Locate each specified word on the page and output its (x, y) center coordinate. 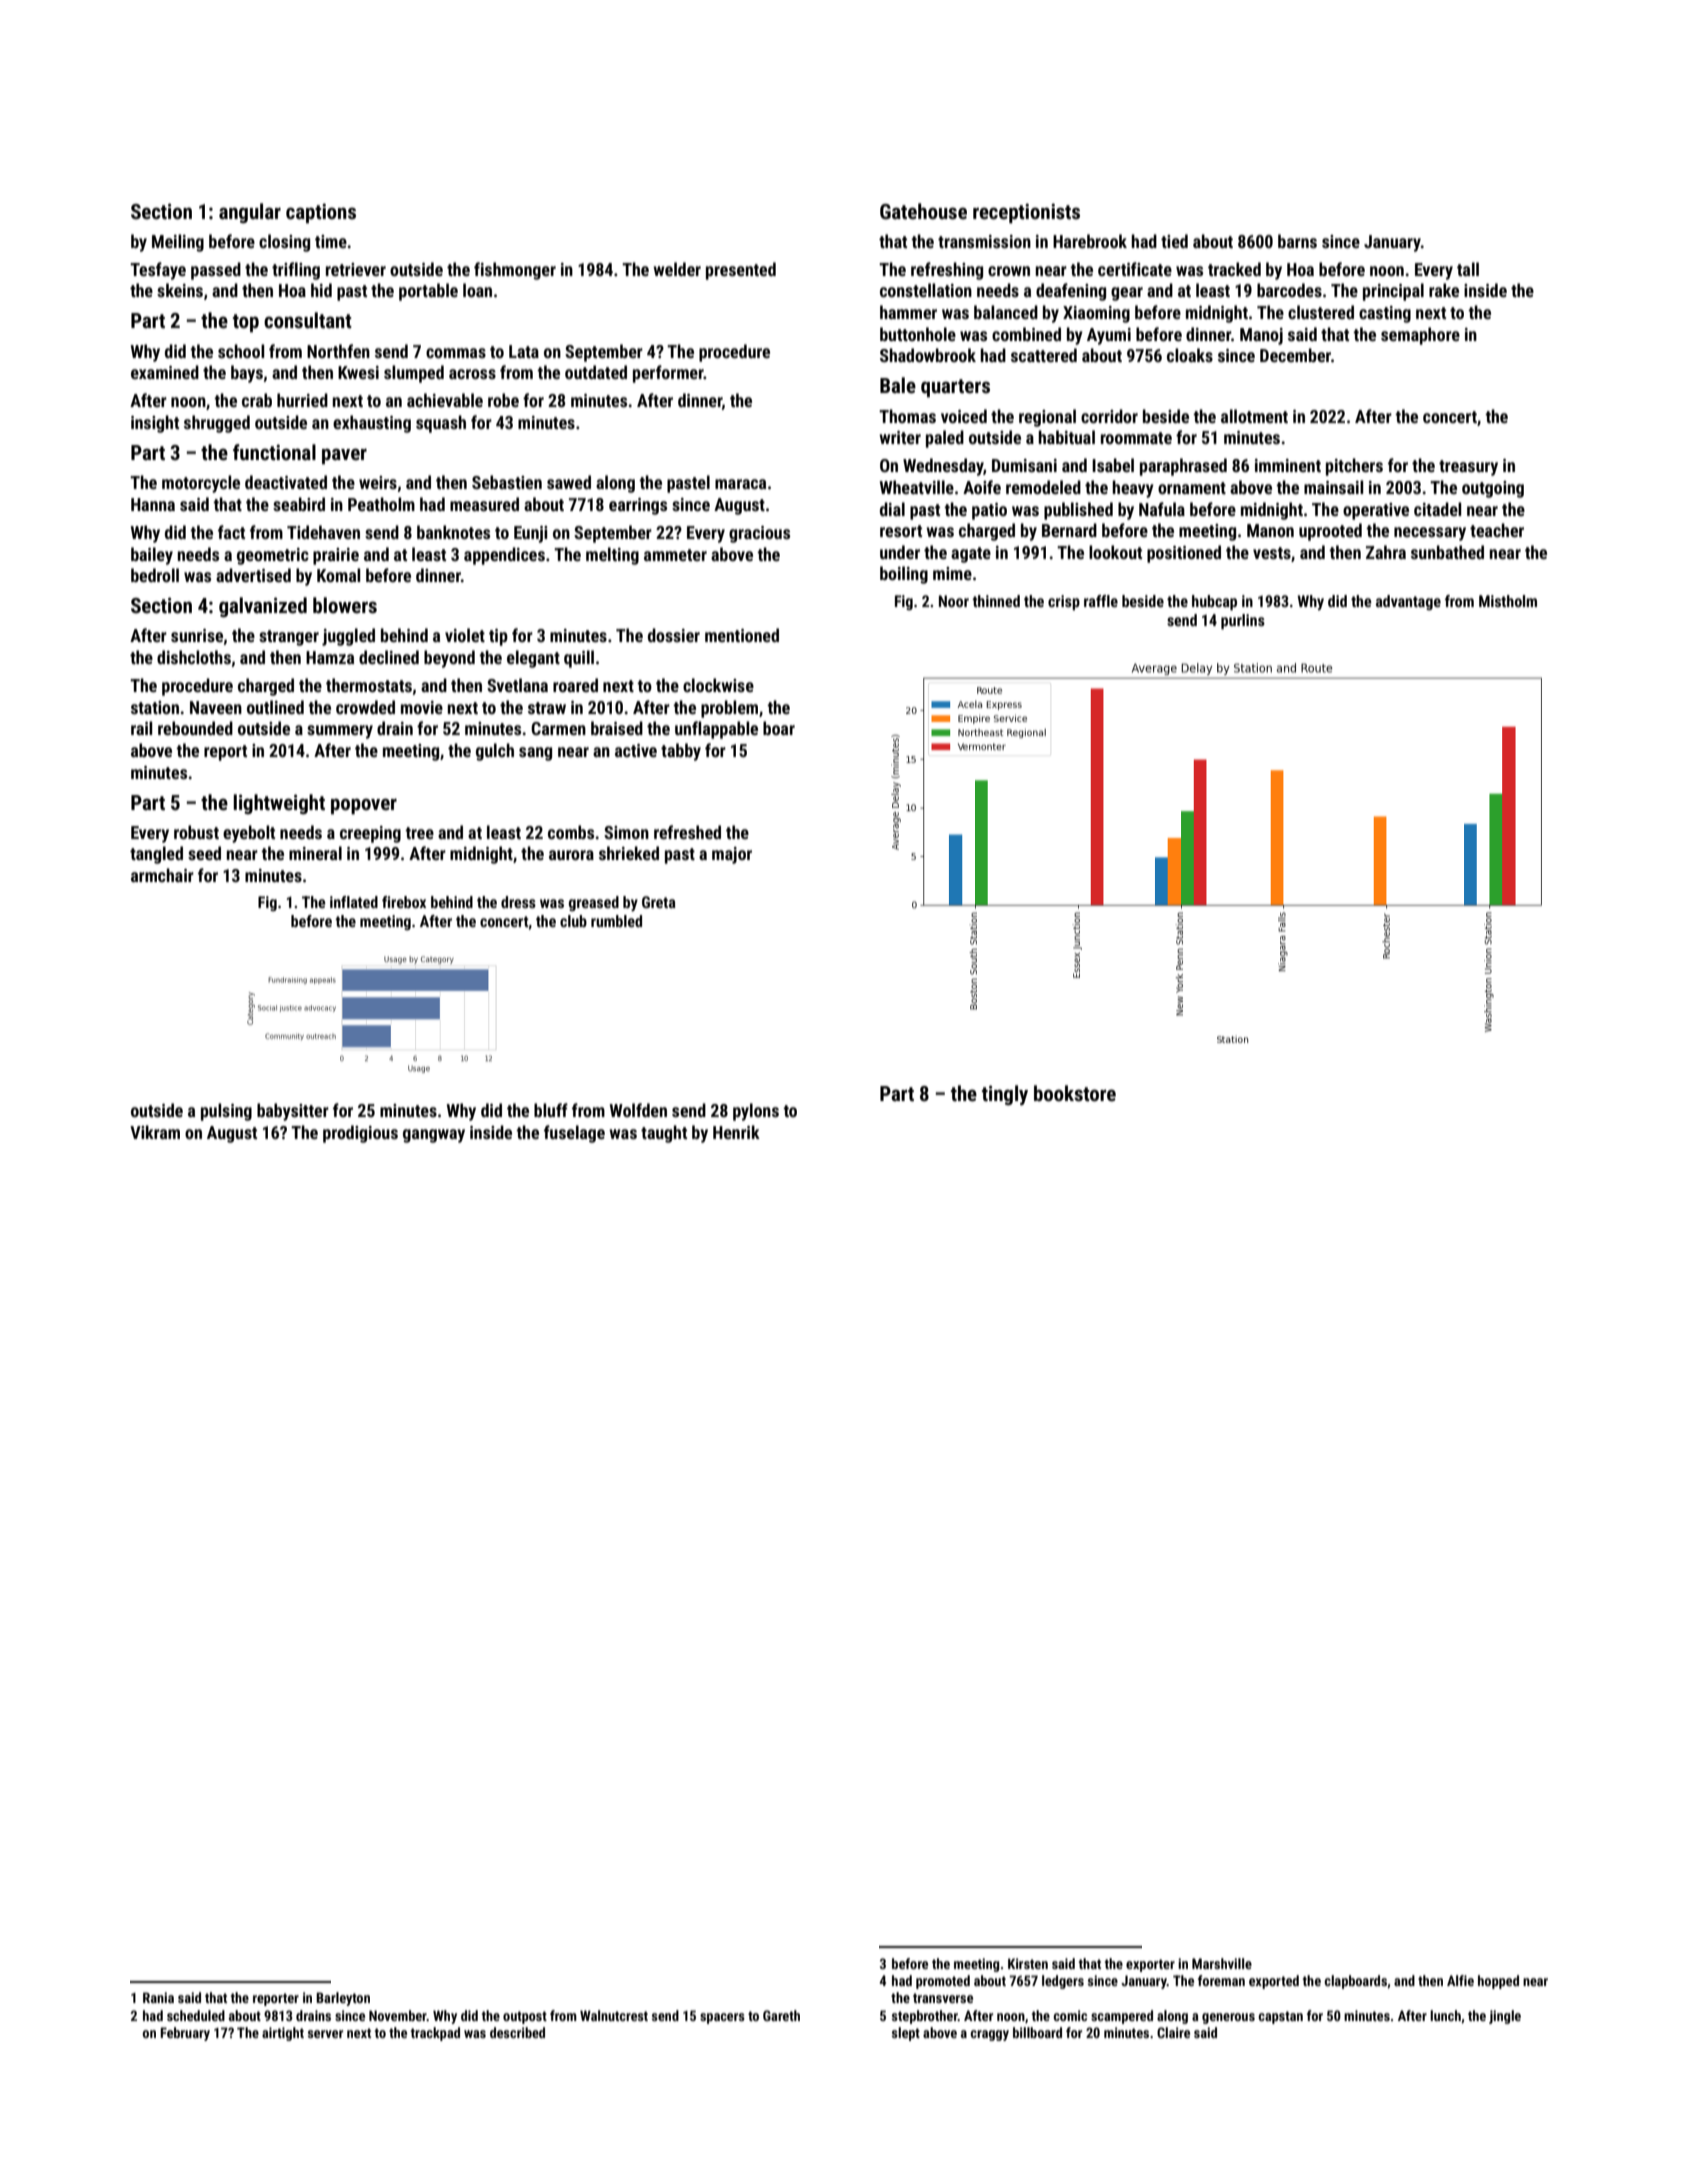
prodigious (360, 1134)
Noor (954, 601)
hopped (1498, 1982)
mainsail (1333, 487)
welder (677, 269)
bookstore (1075, 1093)
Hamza (330, 657)
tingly (1005, 1095)
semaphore (1420, 336)
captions (321, 213)
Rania (158, 1997)
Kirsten (1028, 1963)
